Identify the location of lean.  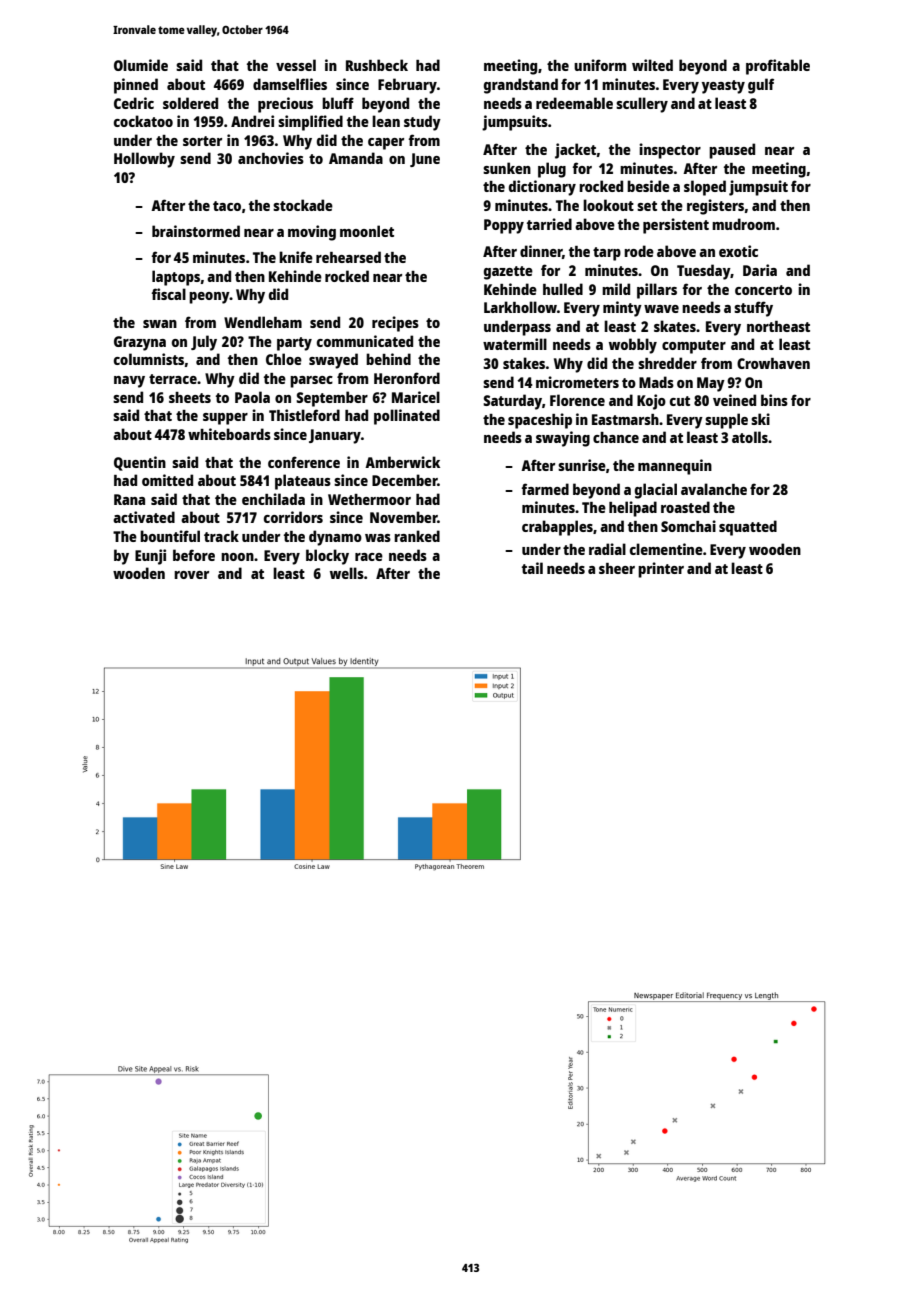
(386, 121).
